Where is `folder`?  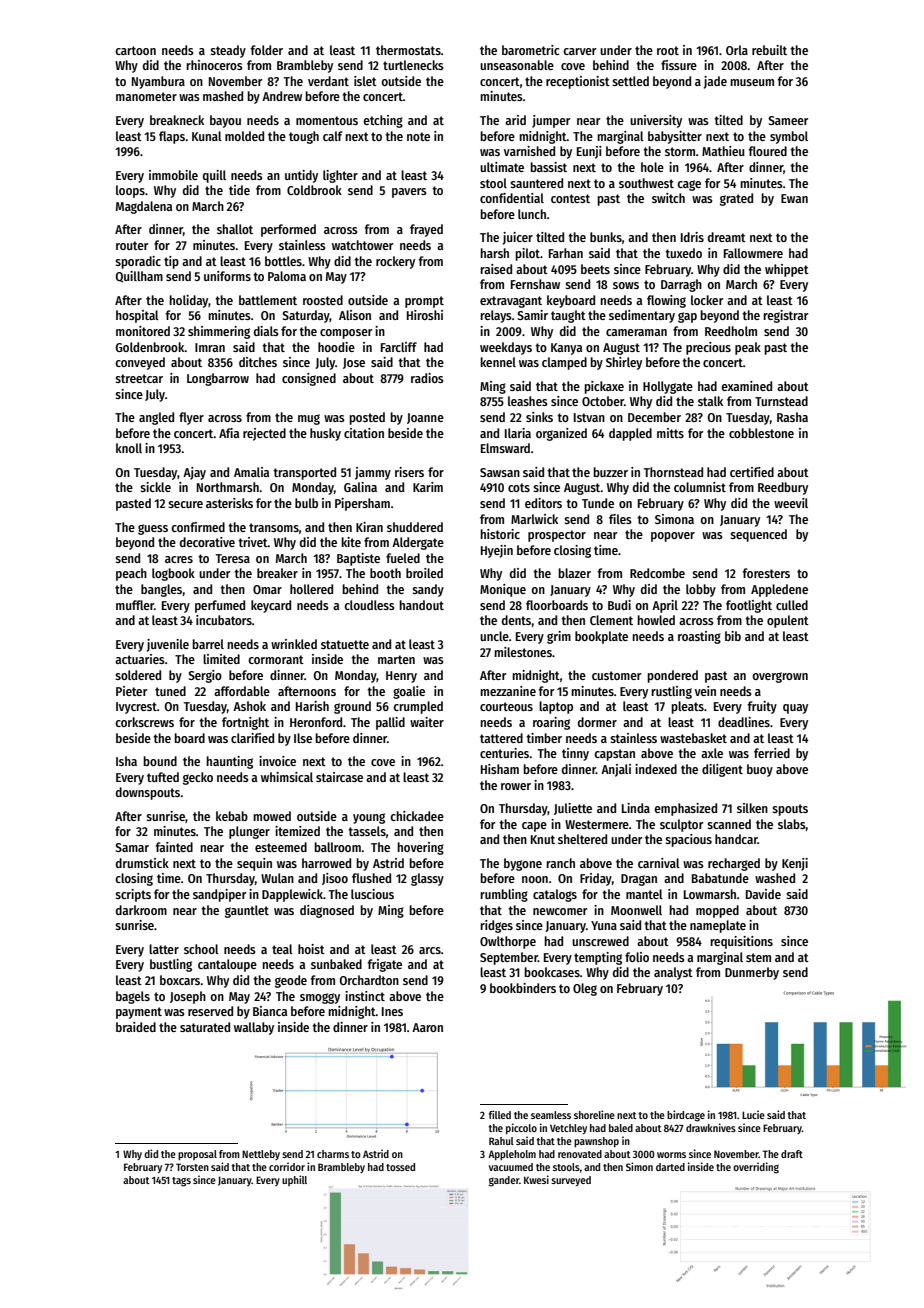
folder is located at coordinates (266, 50).
